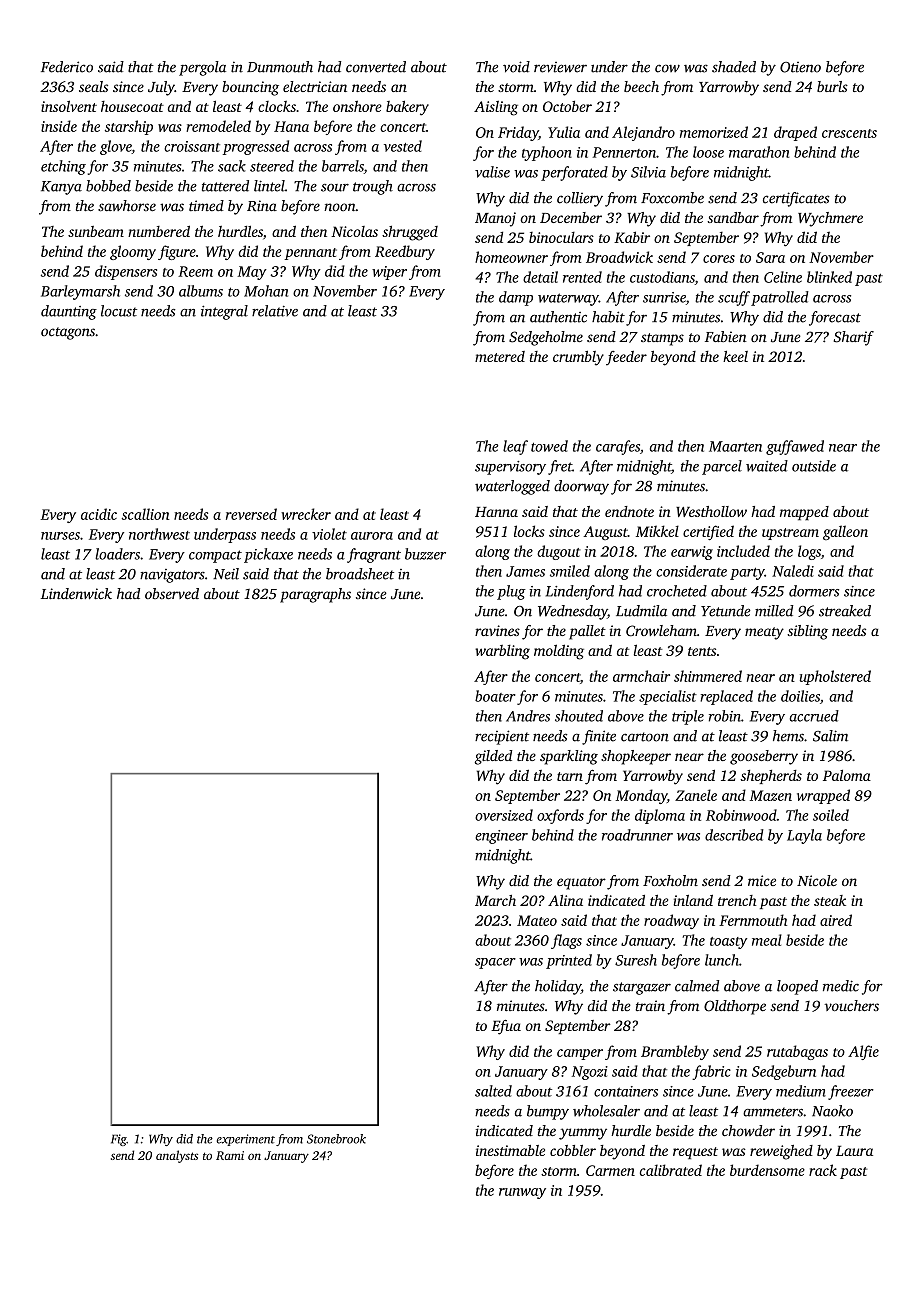  I want to click on converted, so click(376, 67).
